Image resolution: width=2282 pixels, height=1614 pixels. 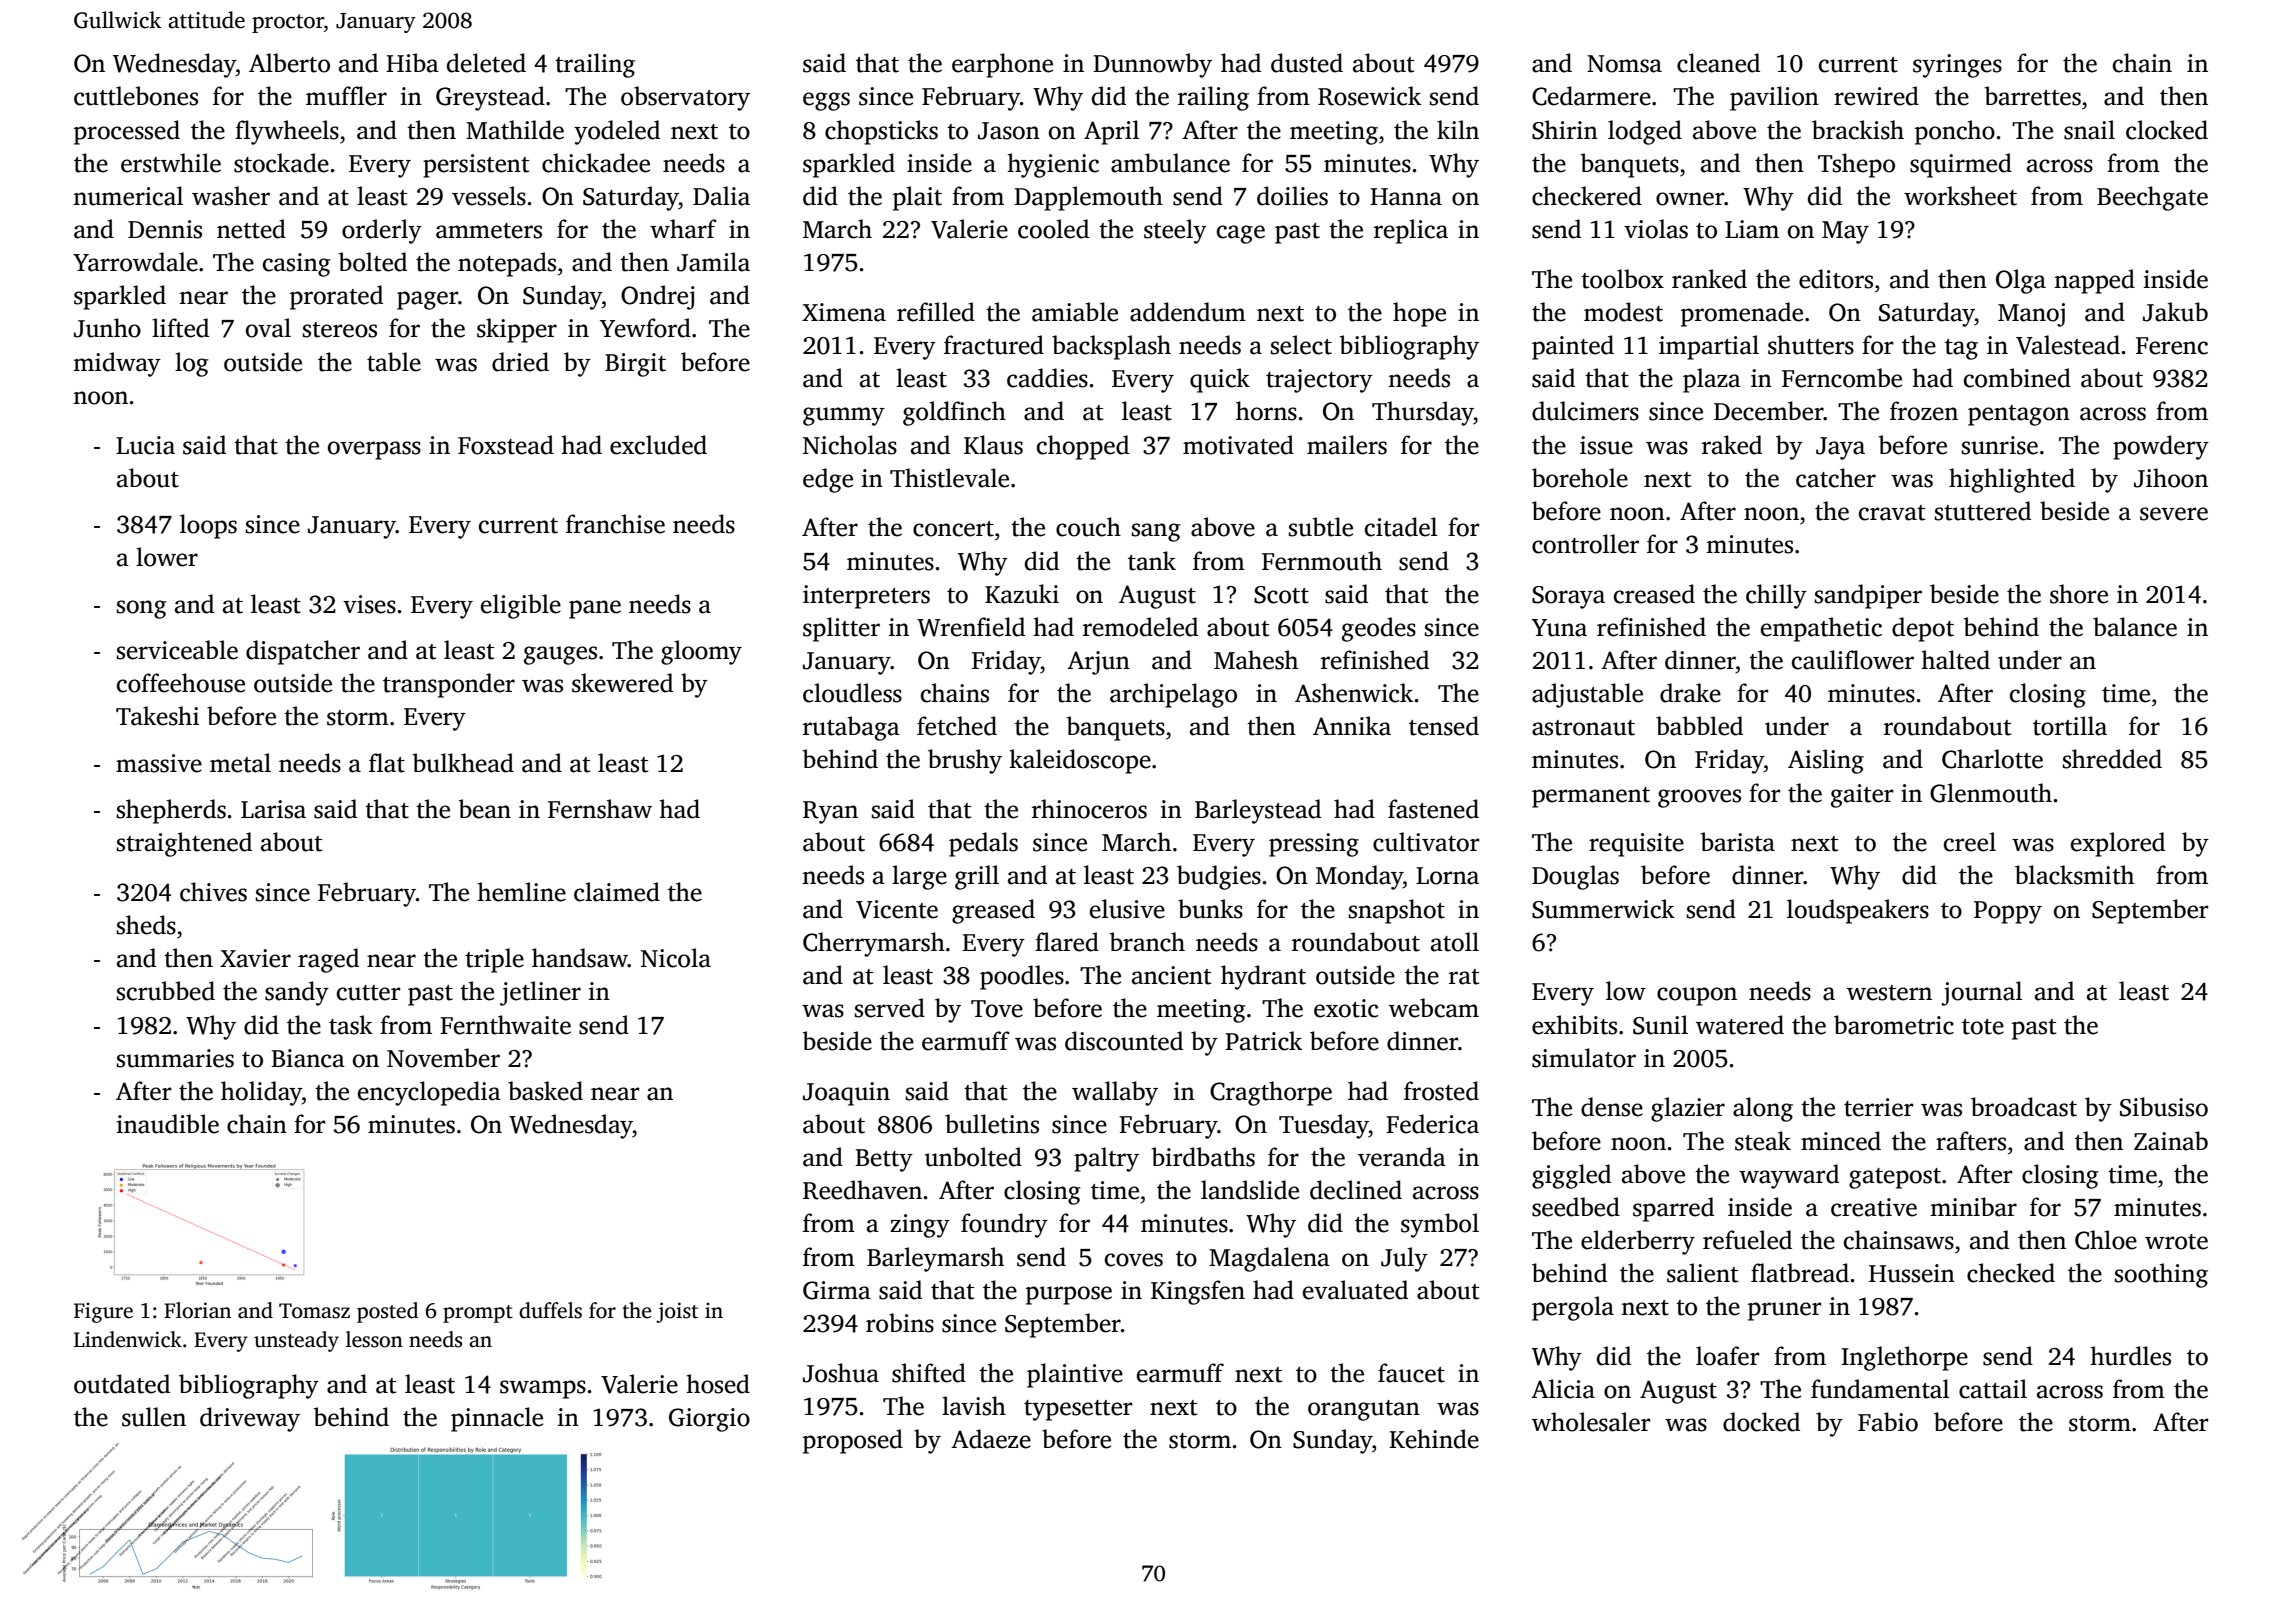 What do you see at coordinates (1868, 596) in the screenshot?
I see `sandpiper` at bounding box center [1868, 596].
